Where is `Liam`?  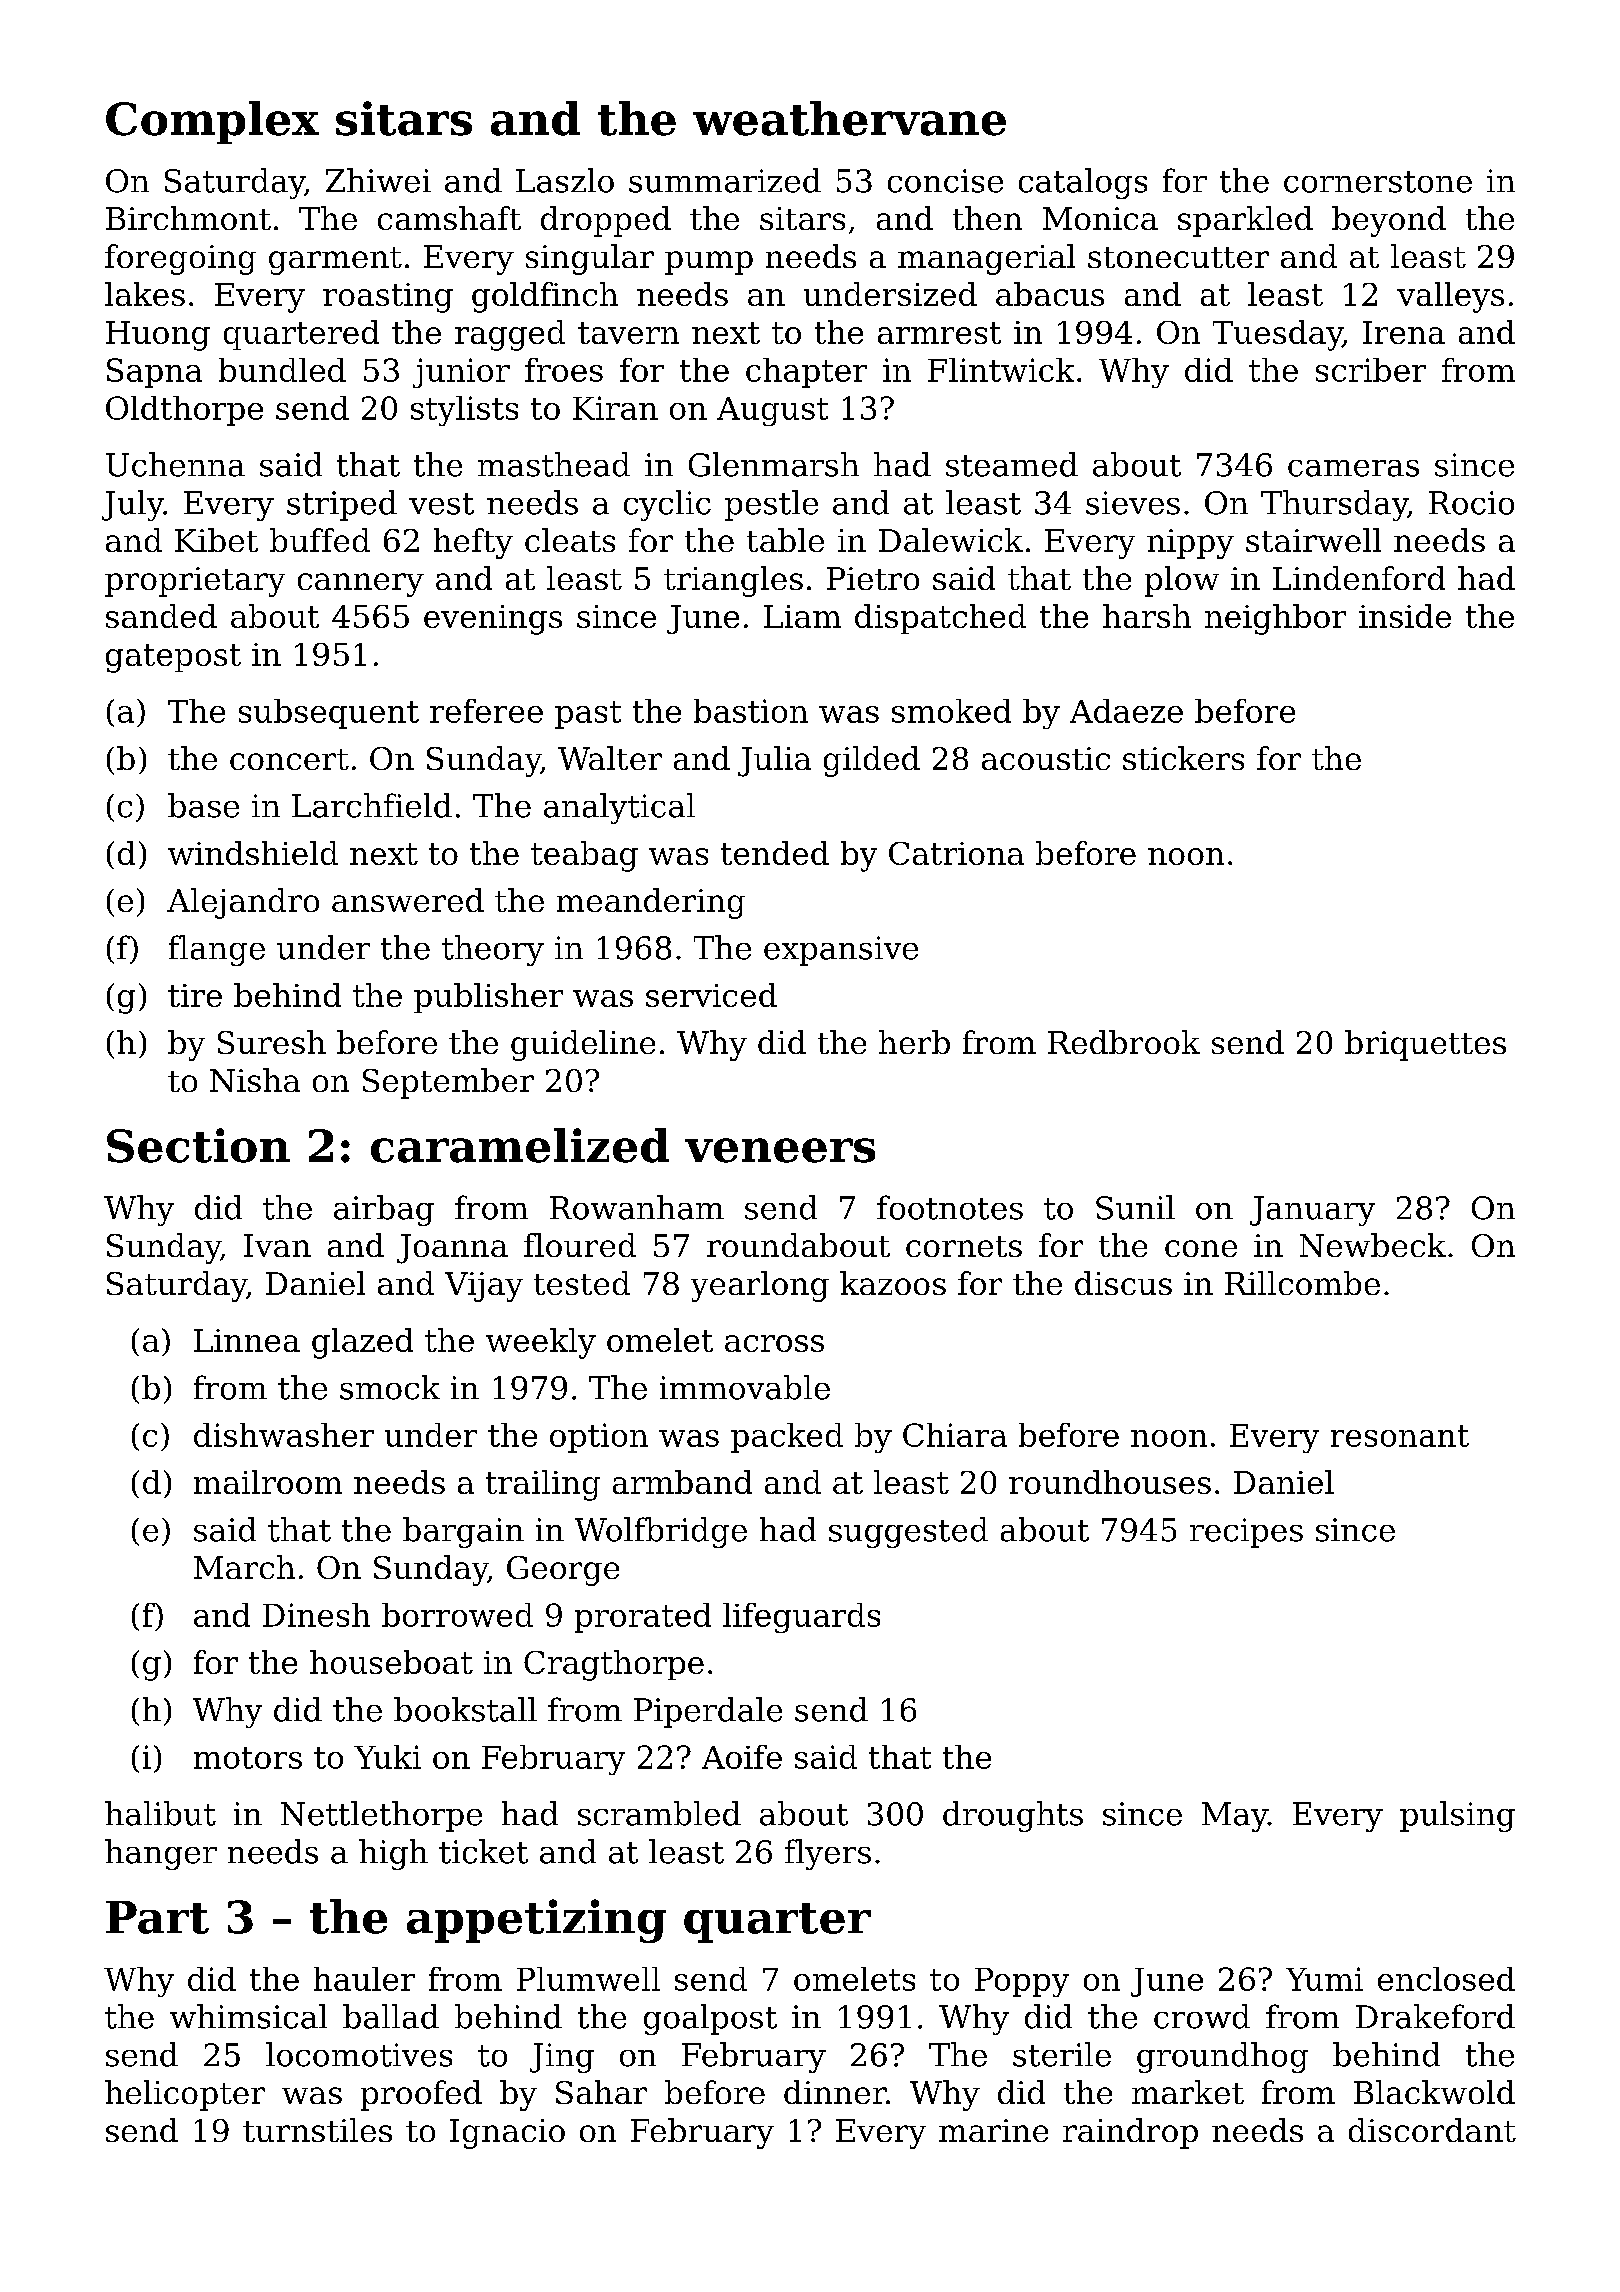 Liam is located at coordinates (802, 616).
